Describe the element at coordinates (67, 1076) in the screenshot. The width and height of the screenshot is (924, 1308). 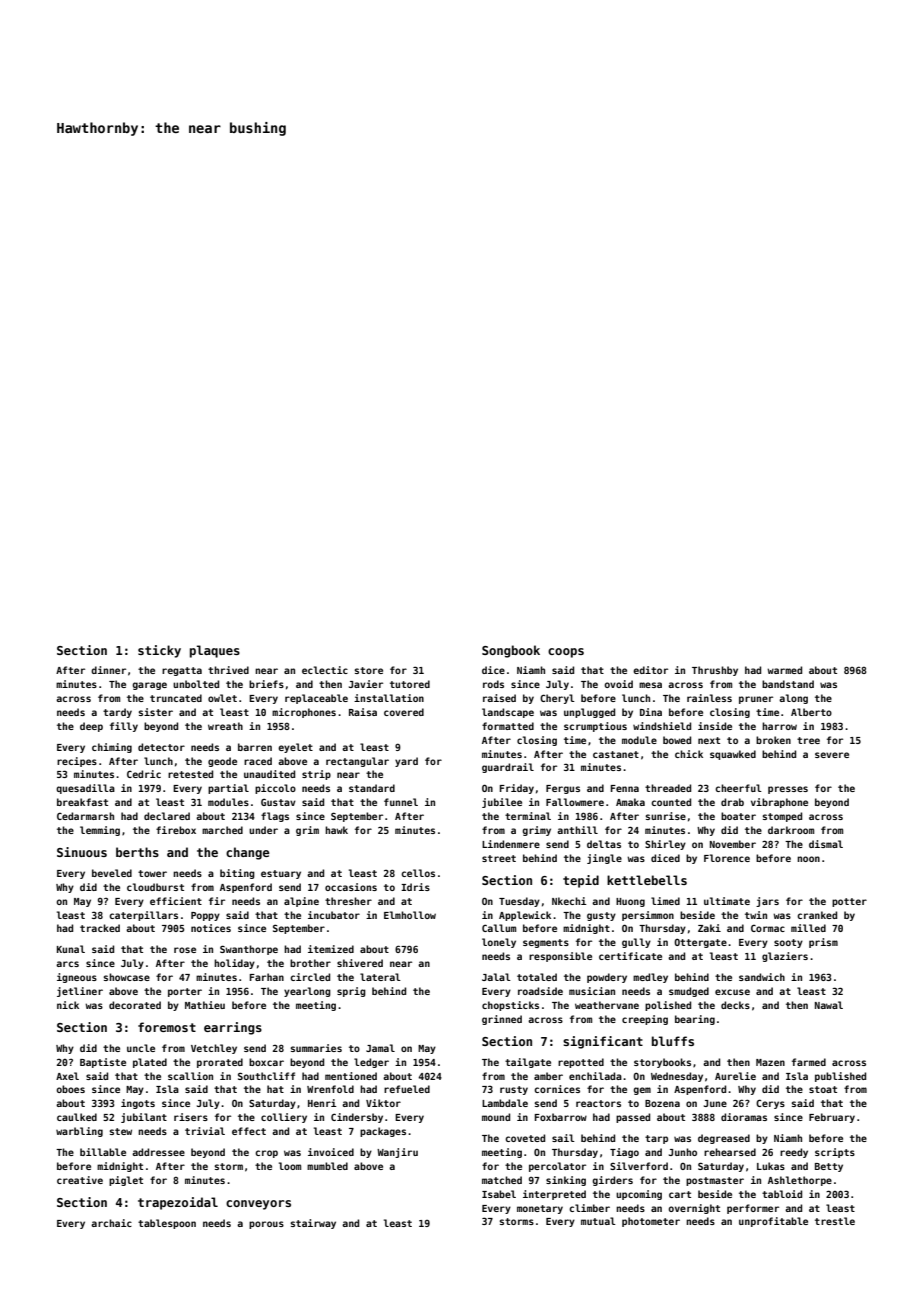
I see `Axel` at that location.
